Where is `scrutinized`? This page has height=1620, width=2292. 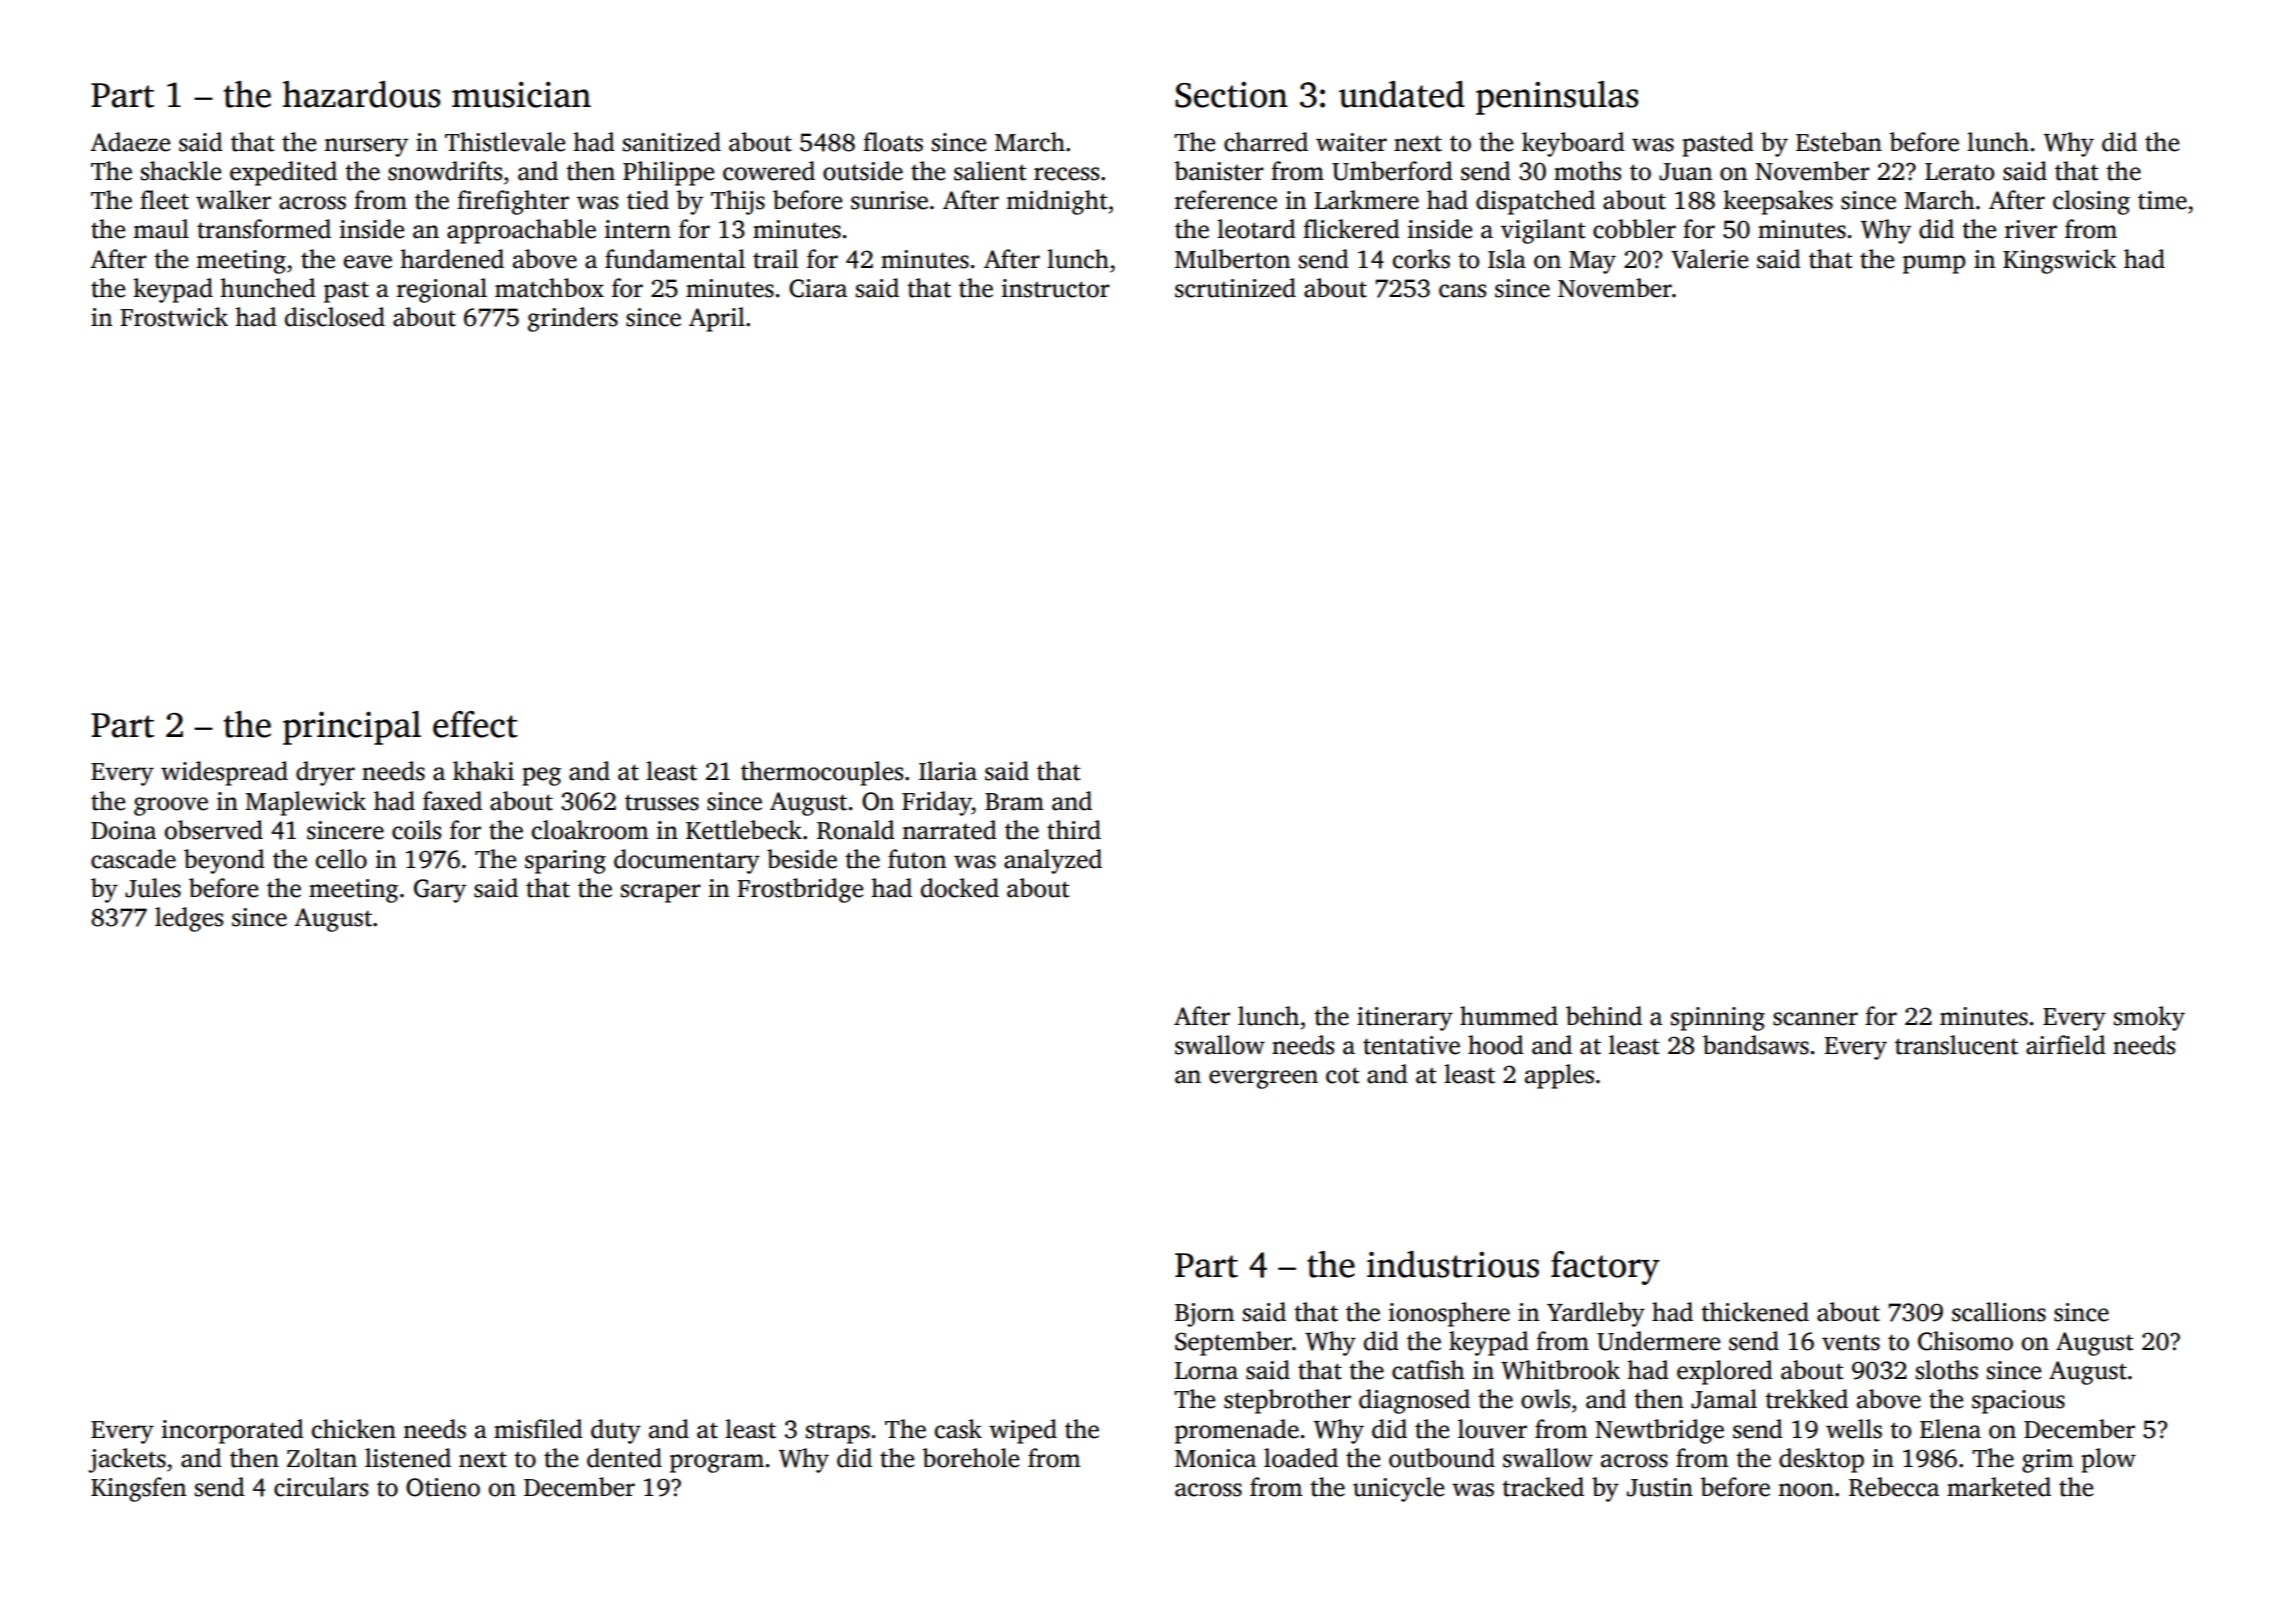
scrutinized is located at coordinates (1235, 288).
